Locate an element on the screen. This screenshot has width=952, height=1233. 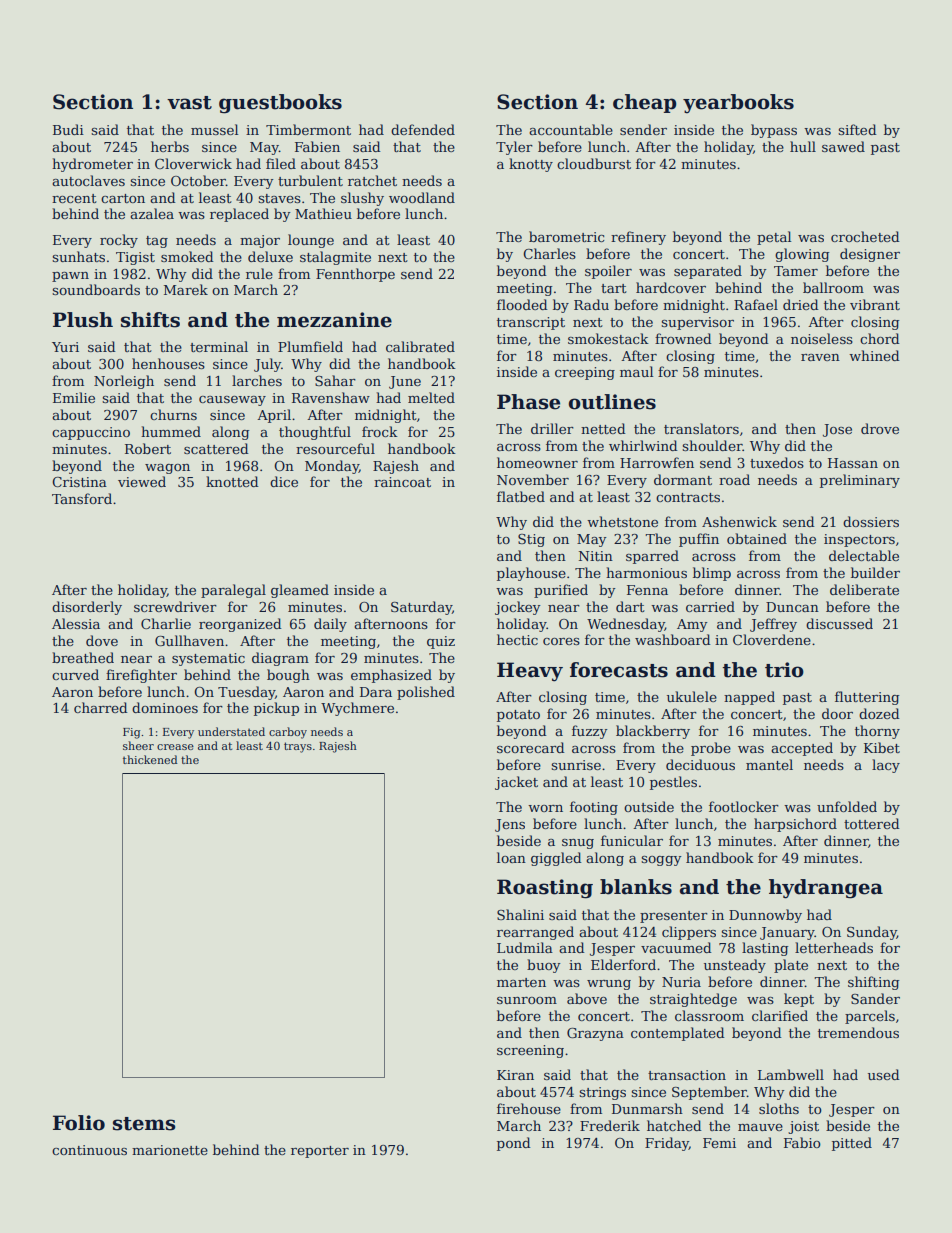
polished is located at coordinates (426, 693).
